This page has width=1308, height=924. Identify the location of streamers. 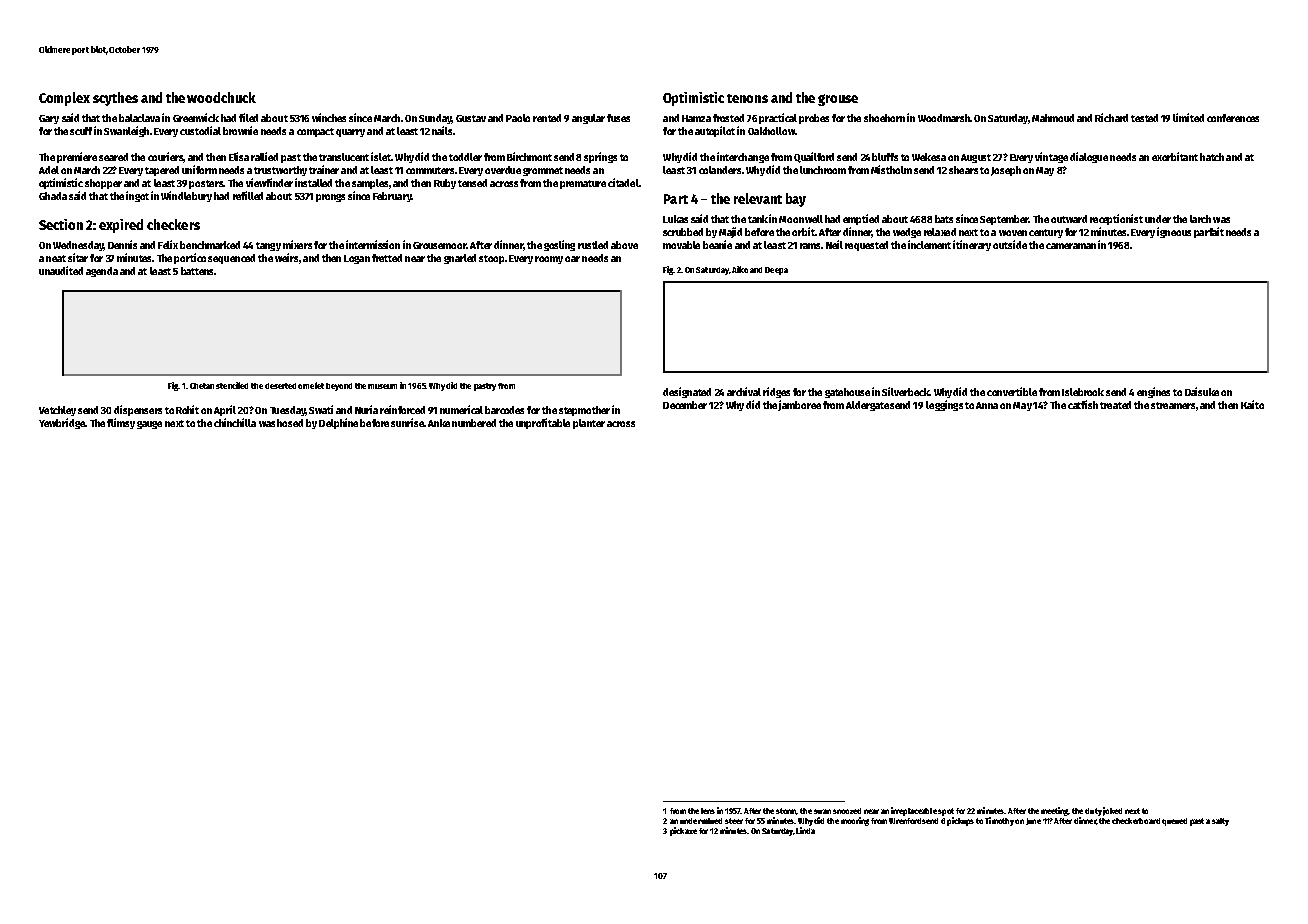
(1173, 405).
